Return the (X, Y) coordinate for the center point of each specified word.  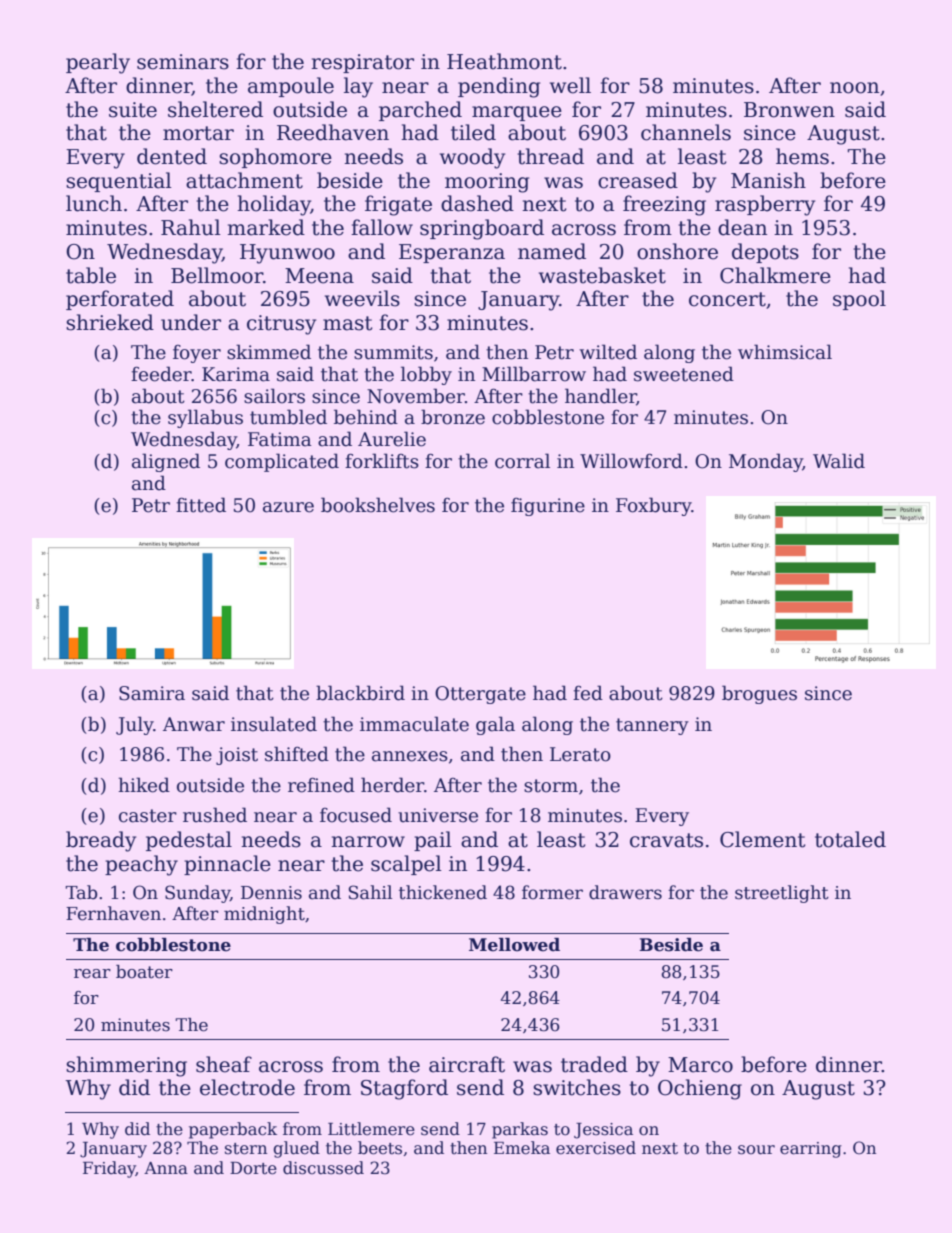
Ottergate (480, 695)
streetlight (782, 894)
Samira (152, 693)
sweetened (684, 374)
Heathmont (504, 61)
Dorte (253, 1168)
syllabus (205, 418)
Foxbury (654, 506)
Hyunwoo (287, 254)
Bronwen (789, 110)
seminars (183, 62)
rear (92, 974)
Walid (839, 461)
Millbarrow (534, 374)
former (552, 892)
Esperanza (452, 253)
